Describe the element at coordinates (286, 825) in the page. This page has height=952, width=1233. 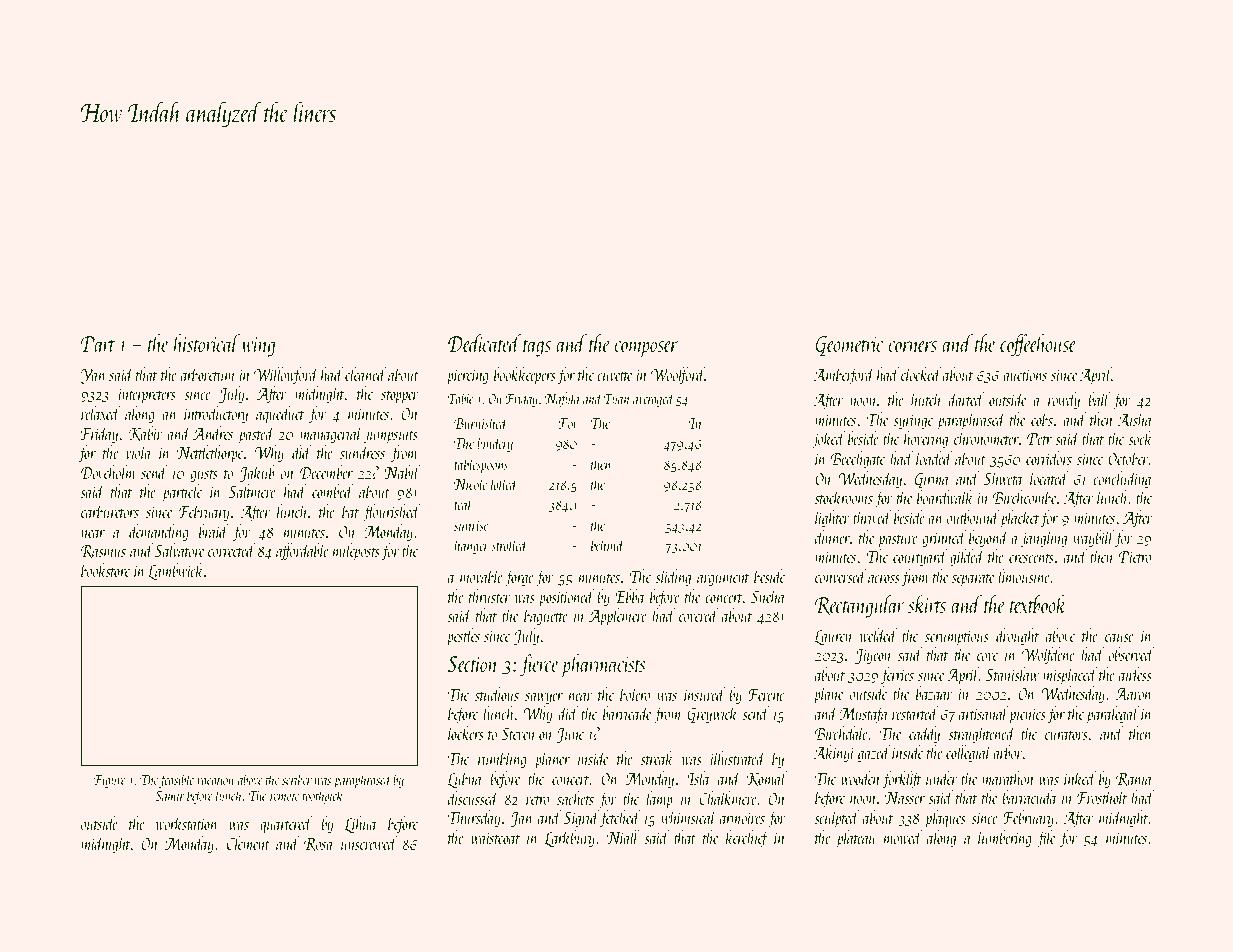
I see `quartered` at that location.
